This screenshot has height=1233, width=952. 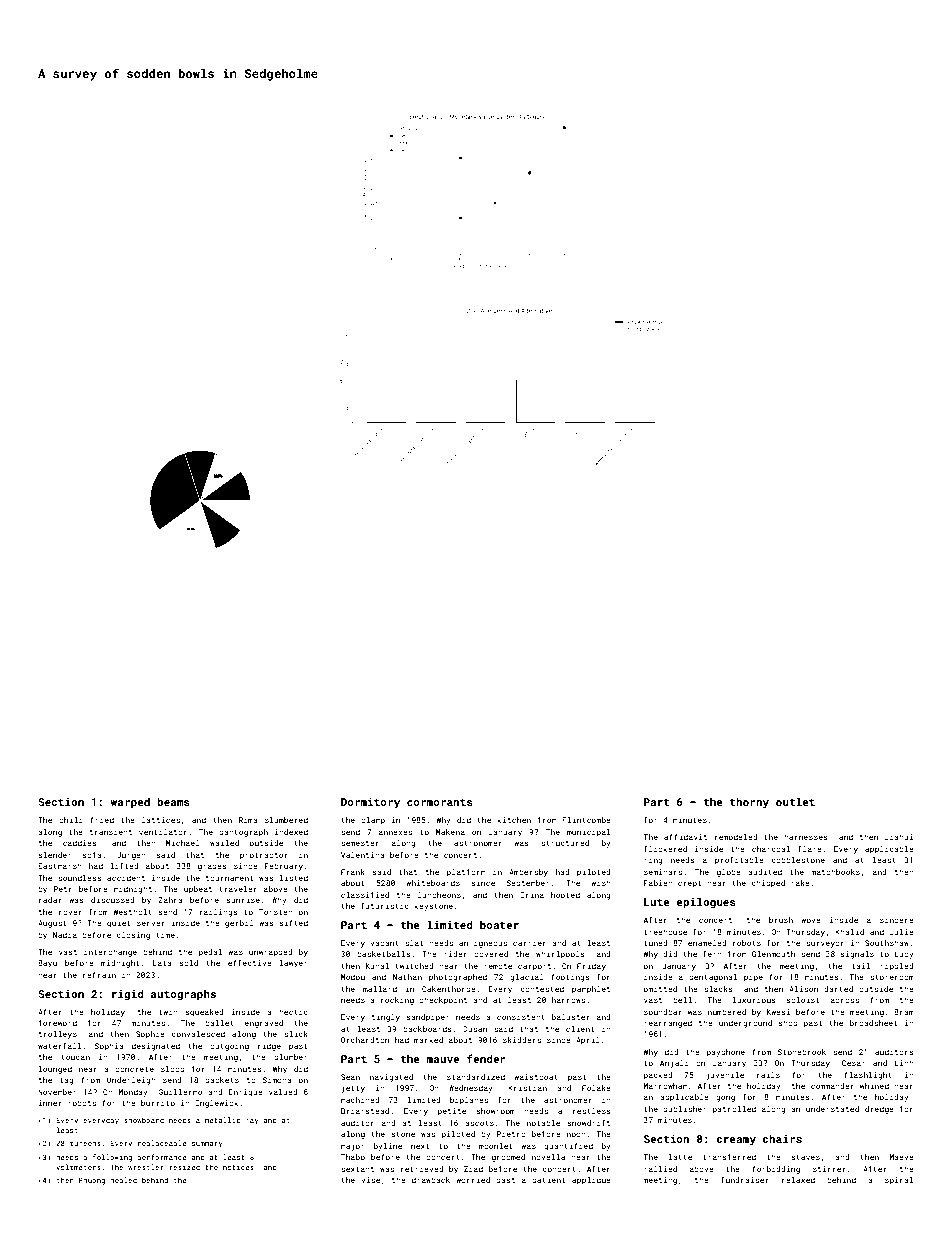 What do you see at coordinates (92, 1181) in the screenshot?
I see `Phuong` at bounding box center [92, 1181].
